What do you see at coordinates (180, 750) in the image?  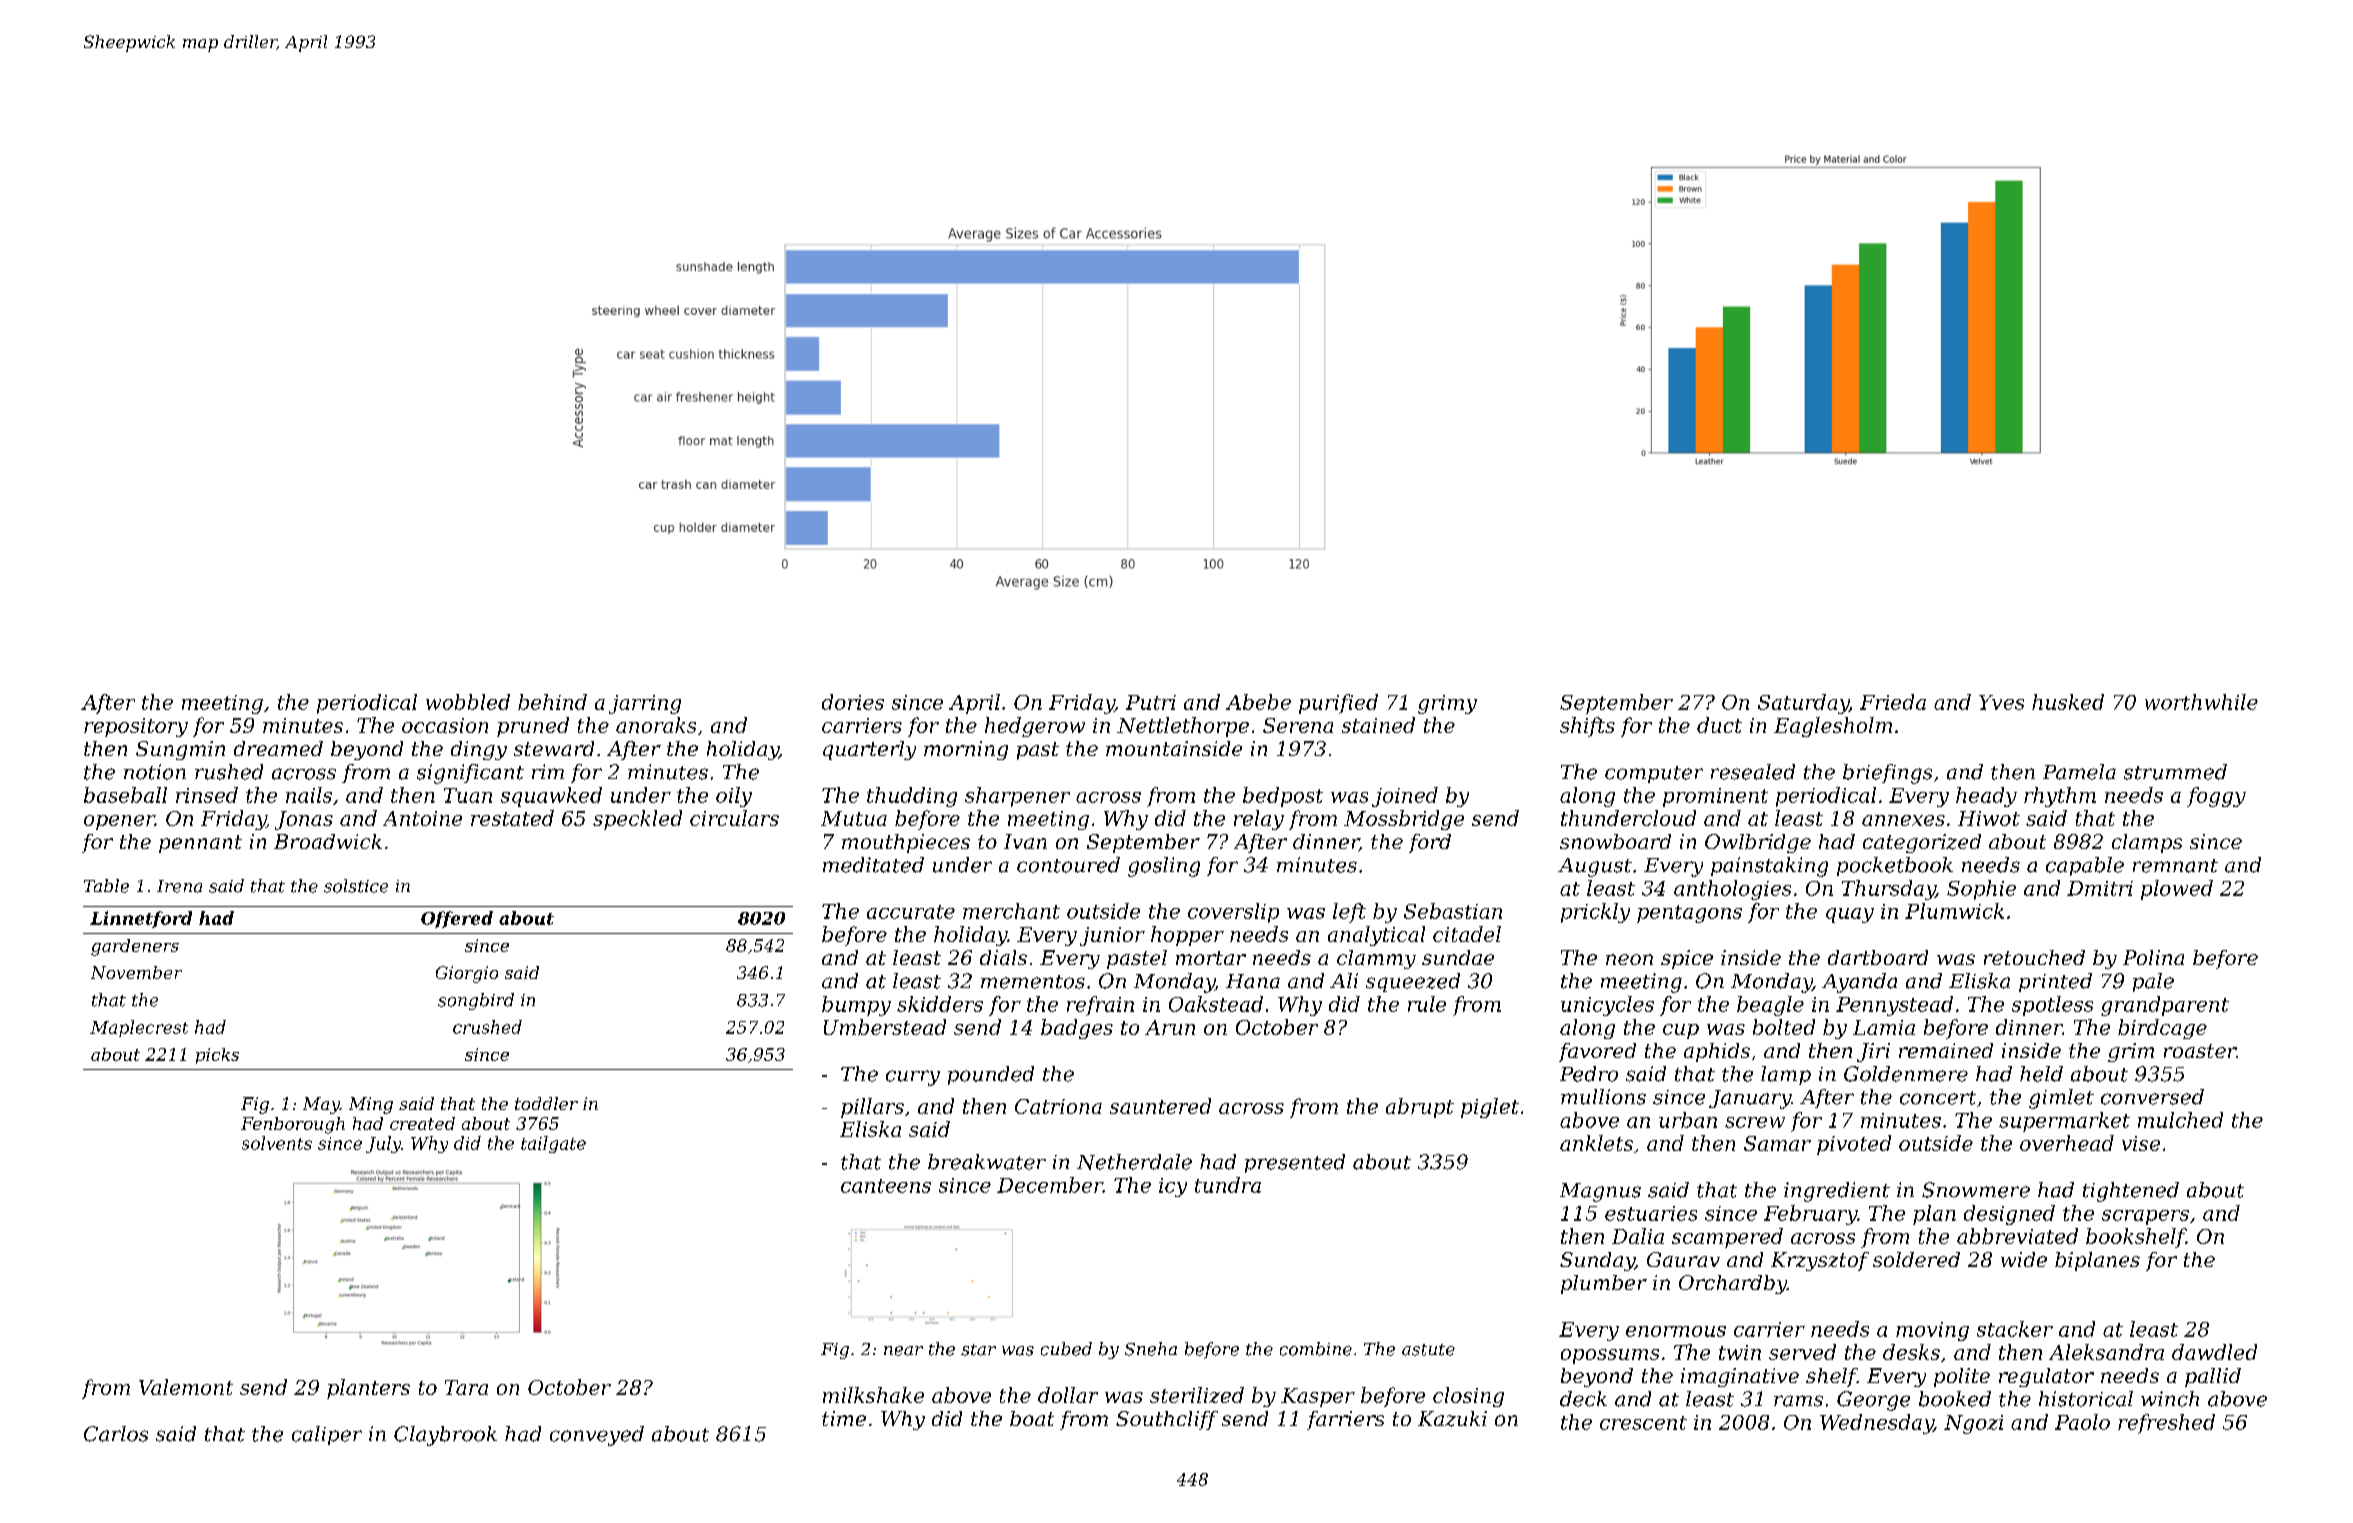 I see `Sungmin` at bounding box center [180, 750].
